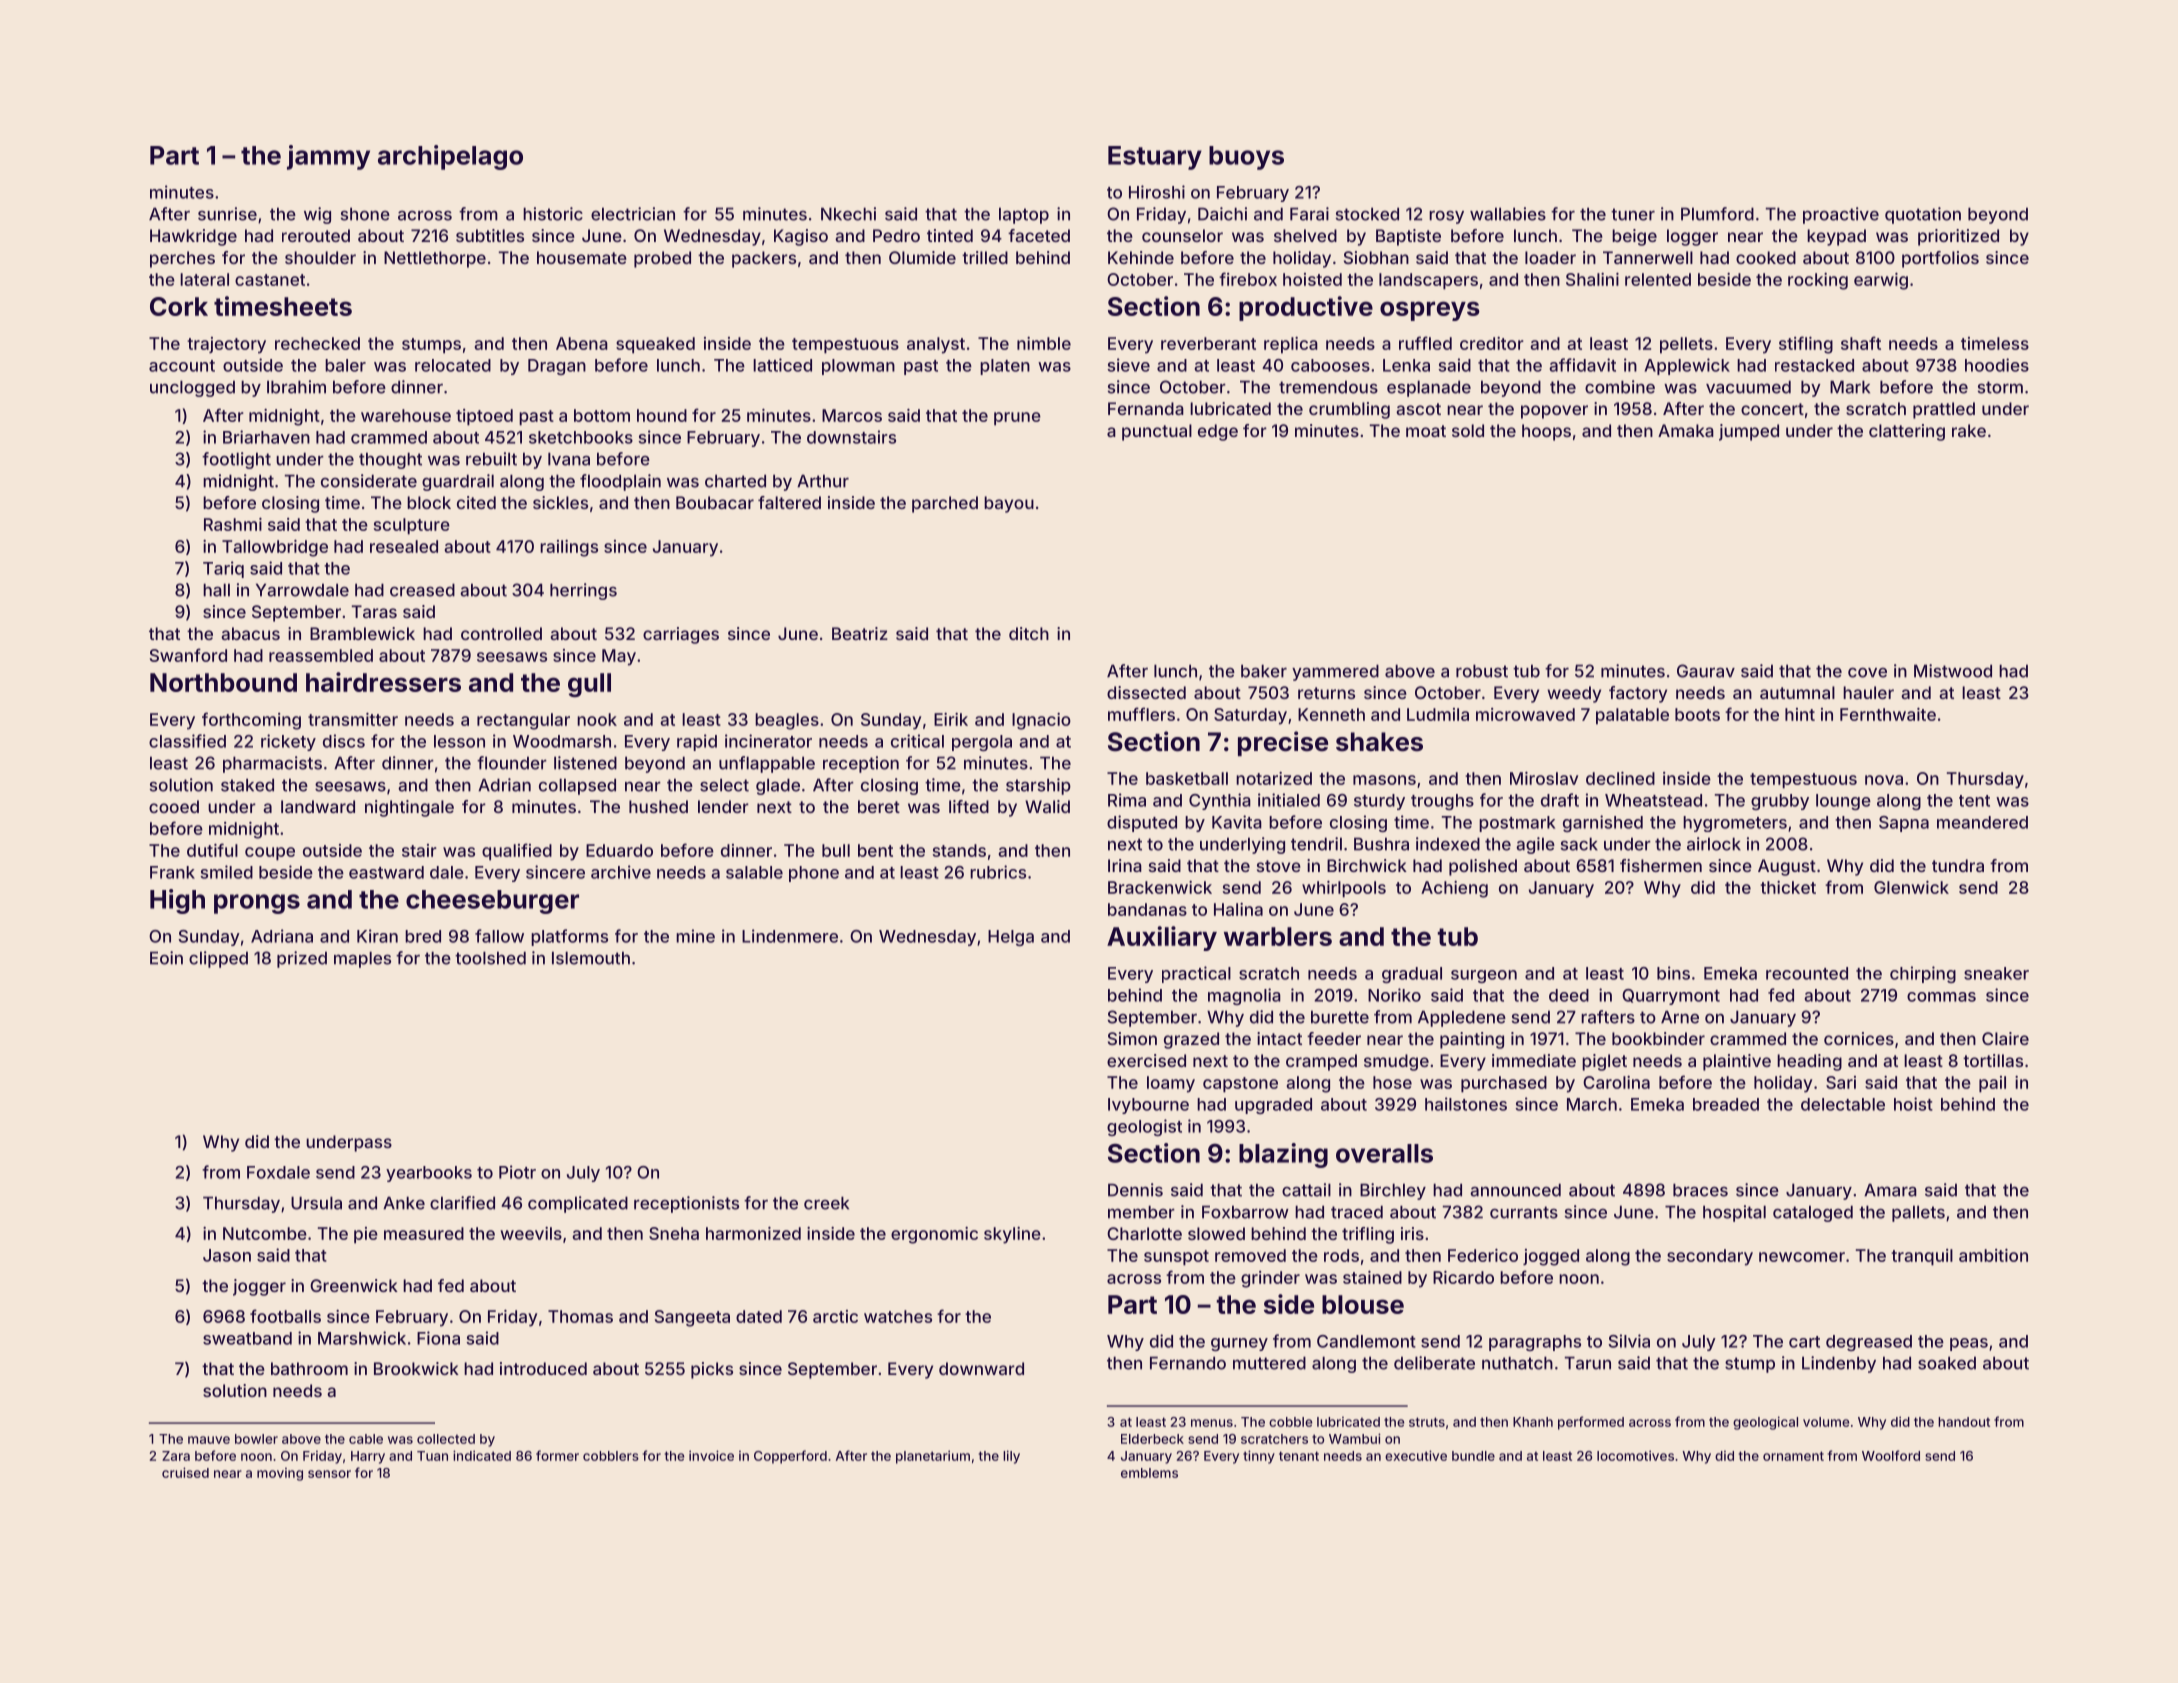 The image size is (2178, 1683). What do you see at coordinates (450, 157) in the image?
I see `archipelago` at bounding box center [450, 157].
